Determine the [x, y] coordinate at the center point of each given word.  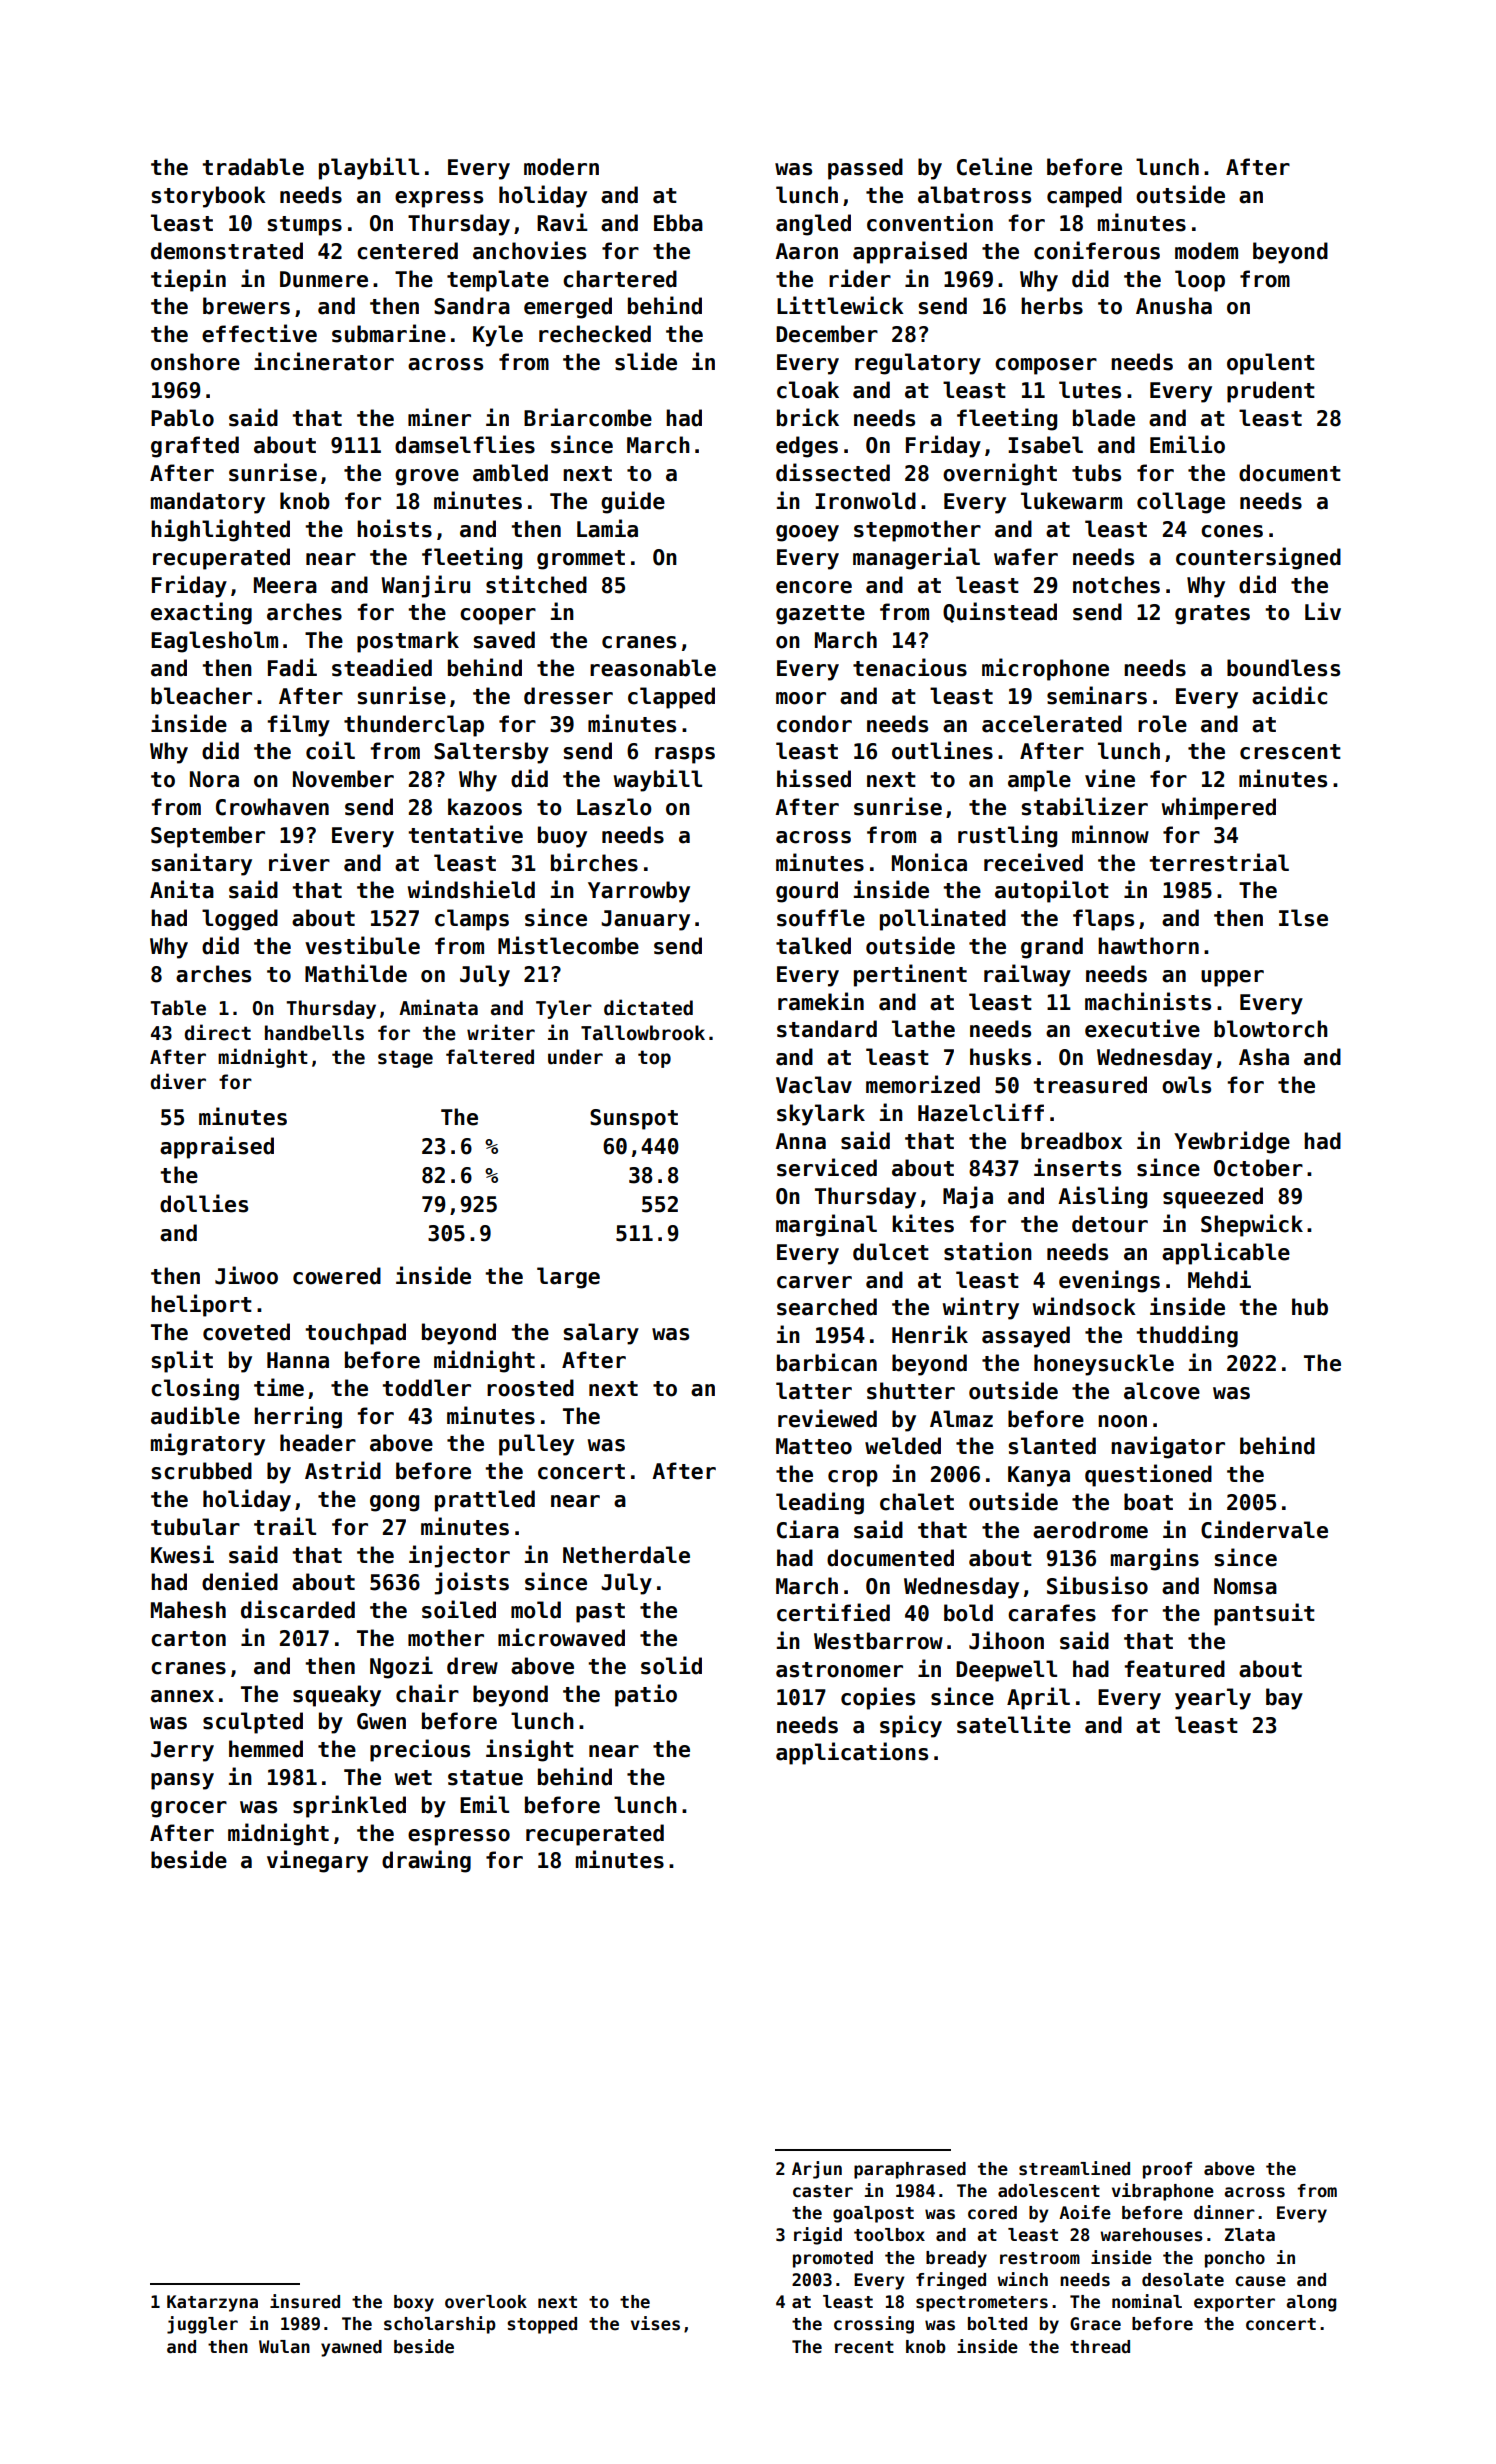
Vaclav [814, 1085]
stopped [542, 2325]
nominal [1147, 2301]
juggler [202, 2325]
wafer [1026, 557]
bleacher [201, 696]
